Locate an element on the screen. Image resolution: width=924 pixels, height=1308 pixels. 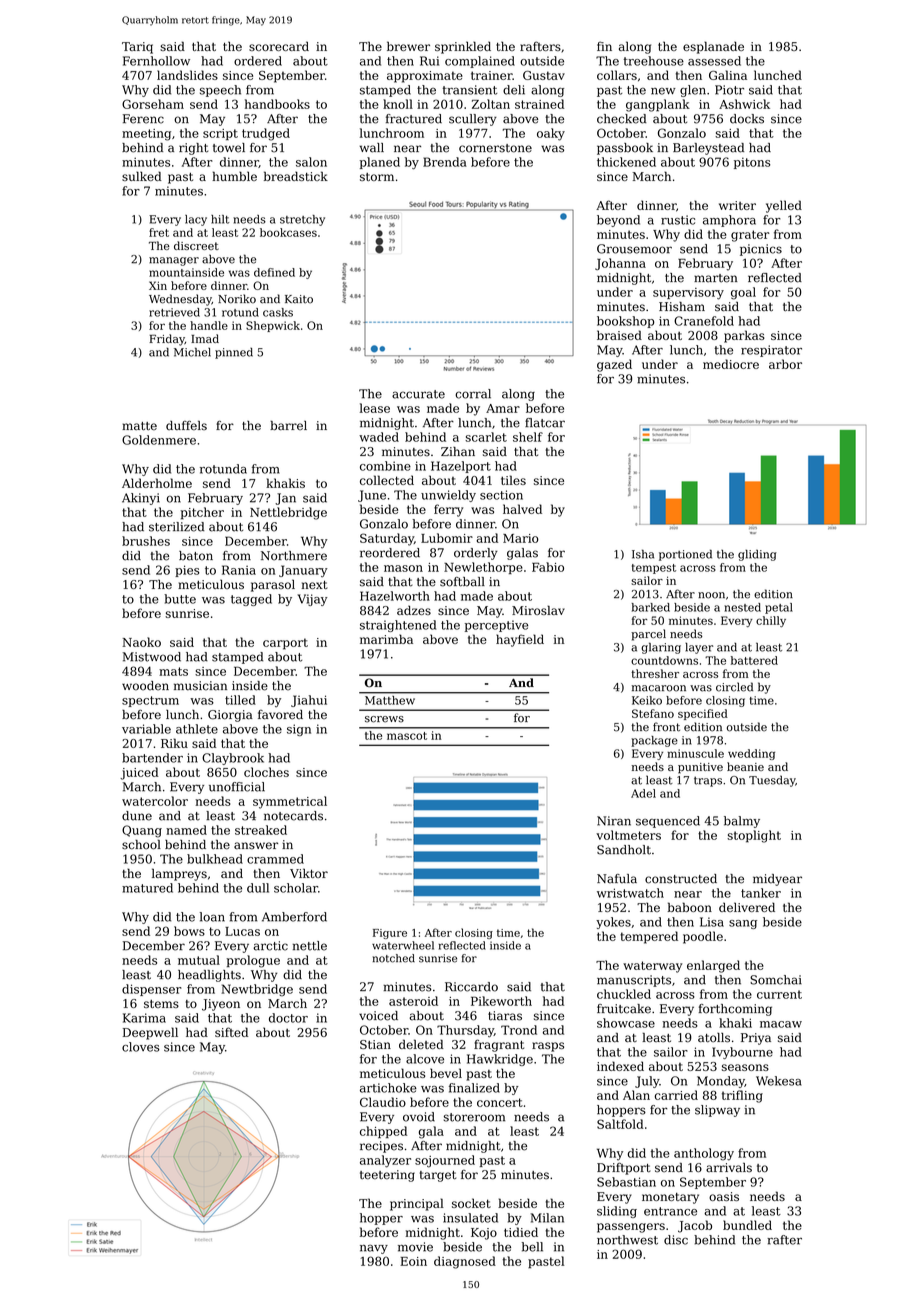
notched is located at coordinates (394, 958).
